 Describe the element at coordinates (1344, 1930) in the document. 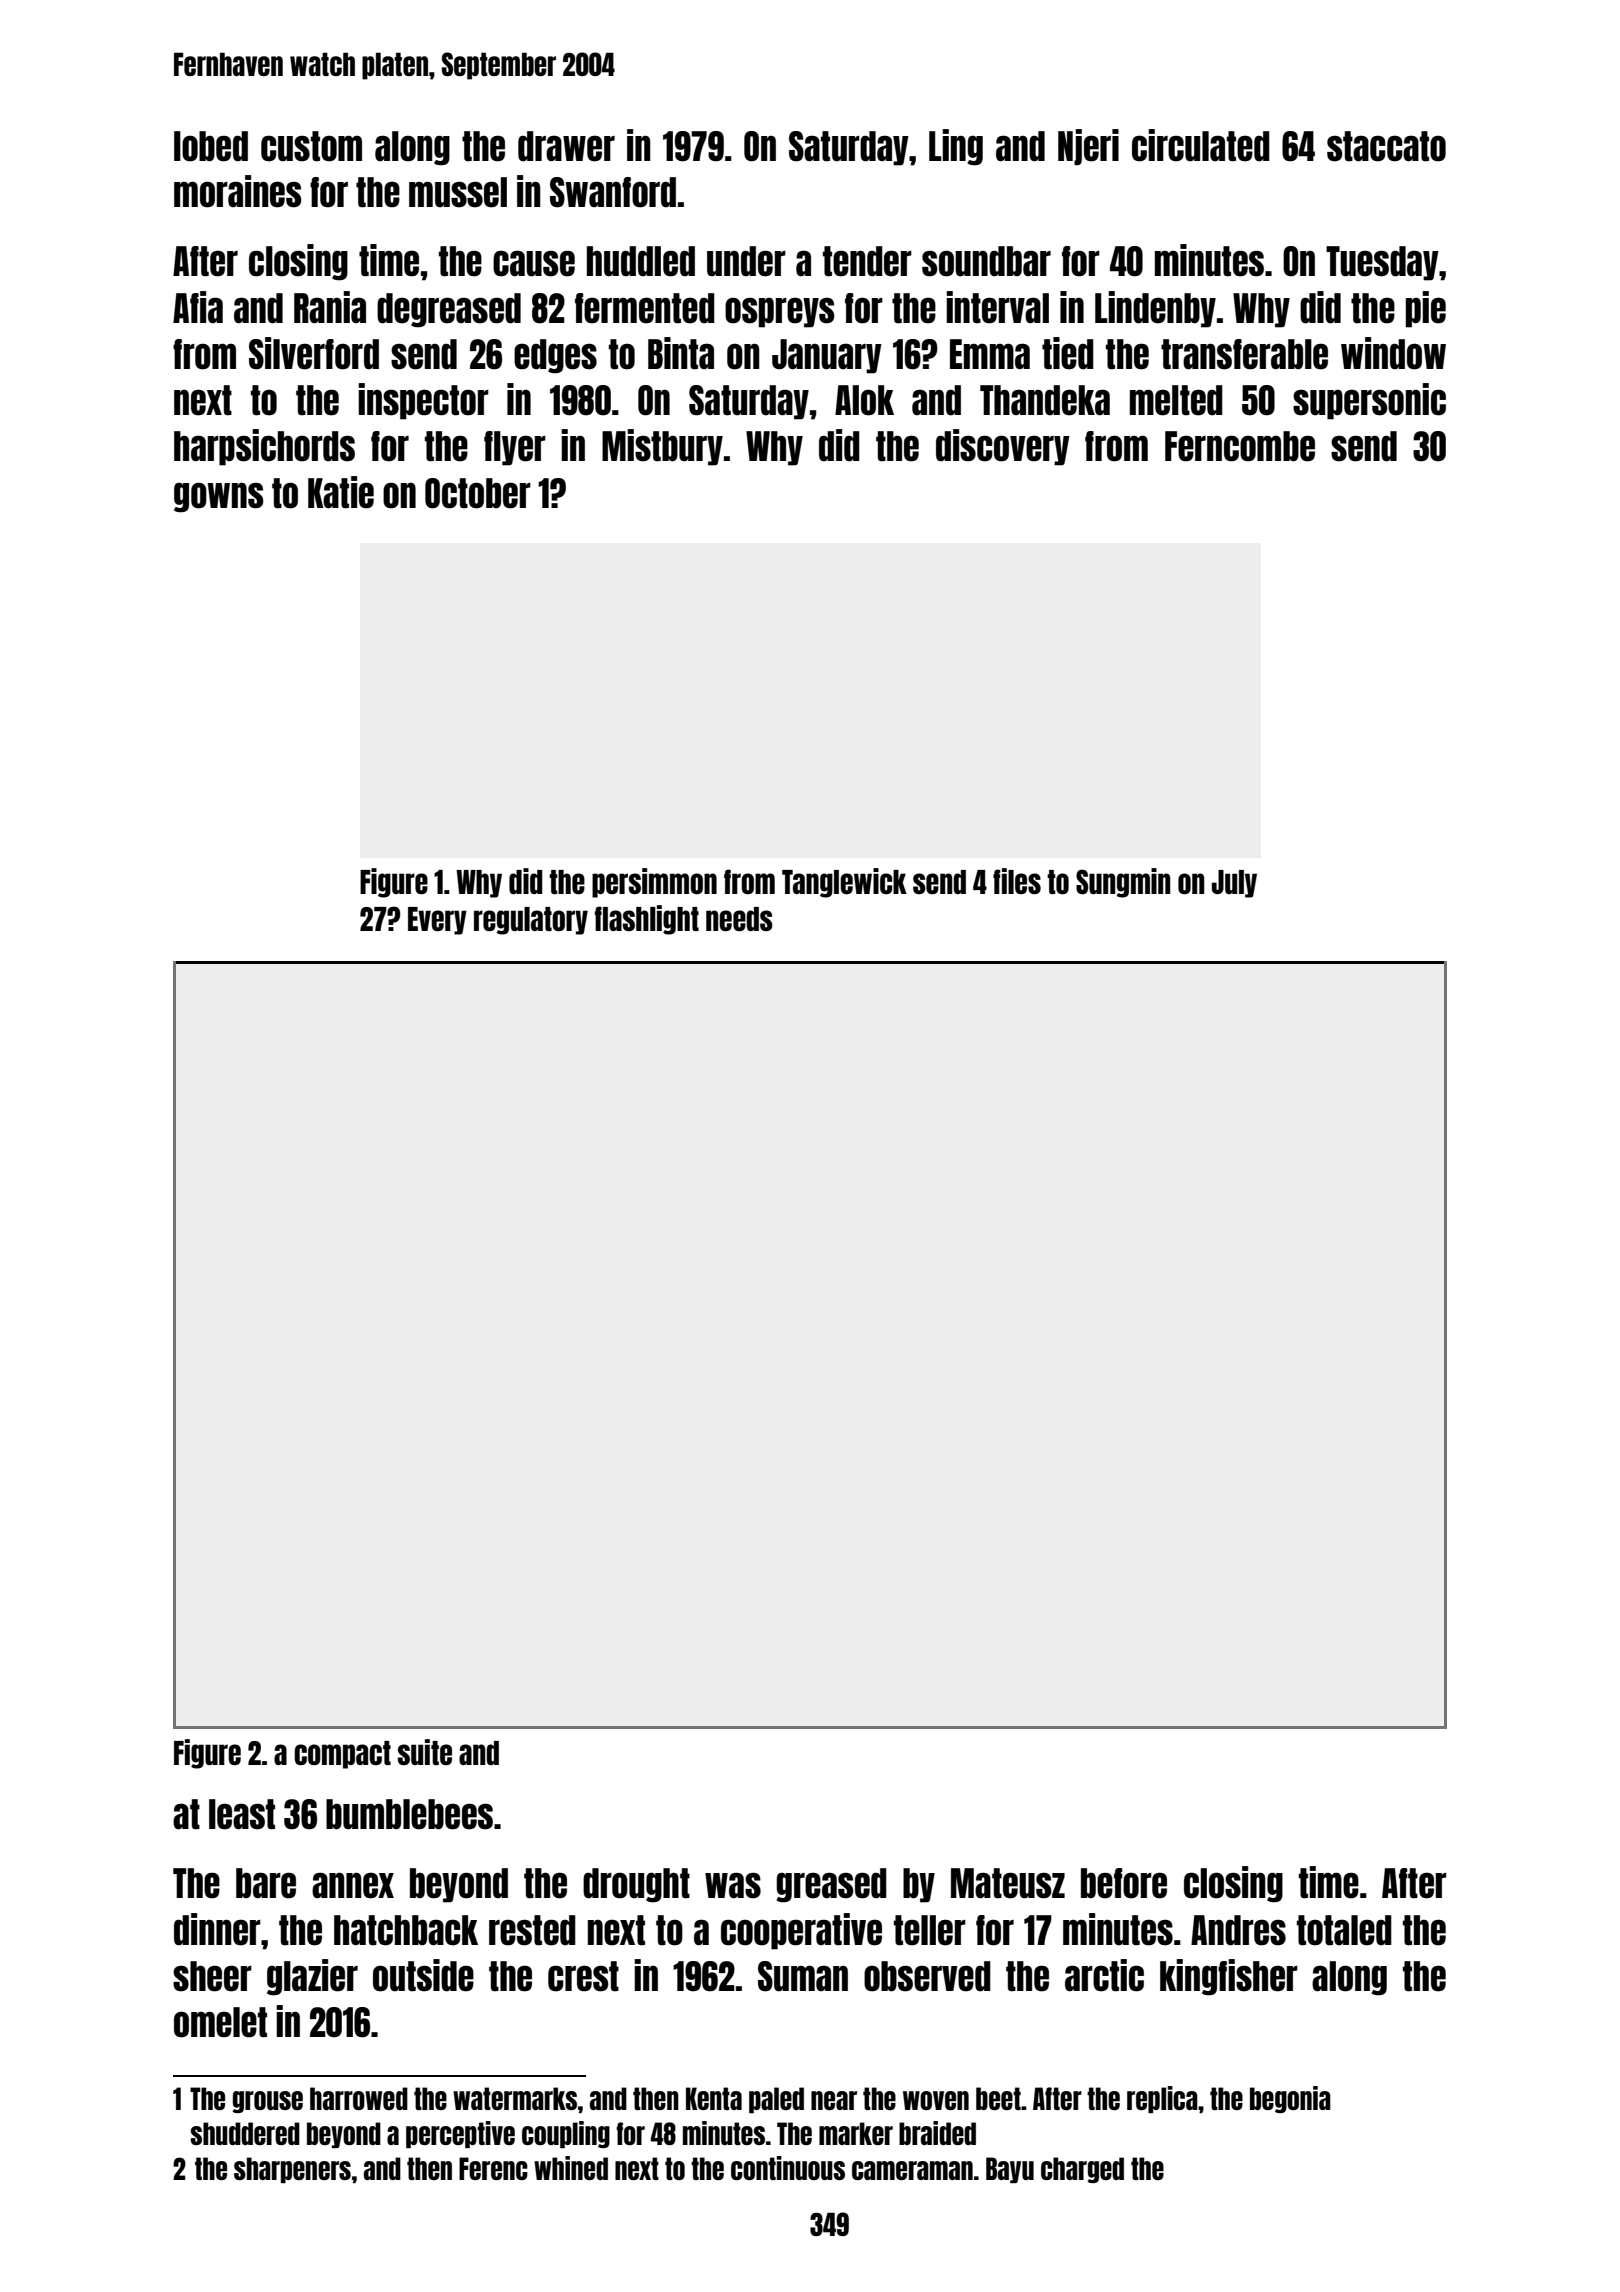

I see `totaled` at that location.
